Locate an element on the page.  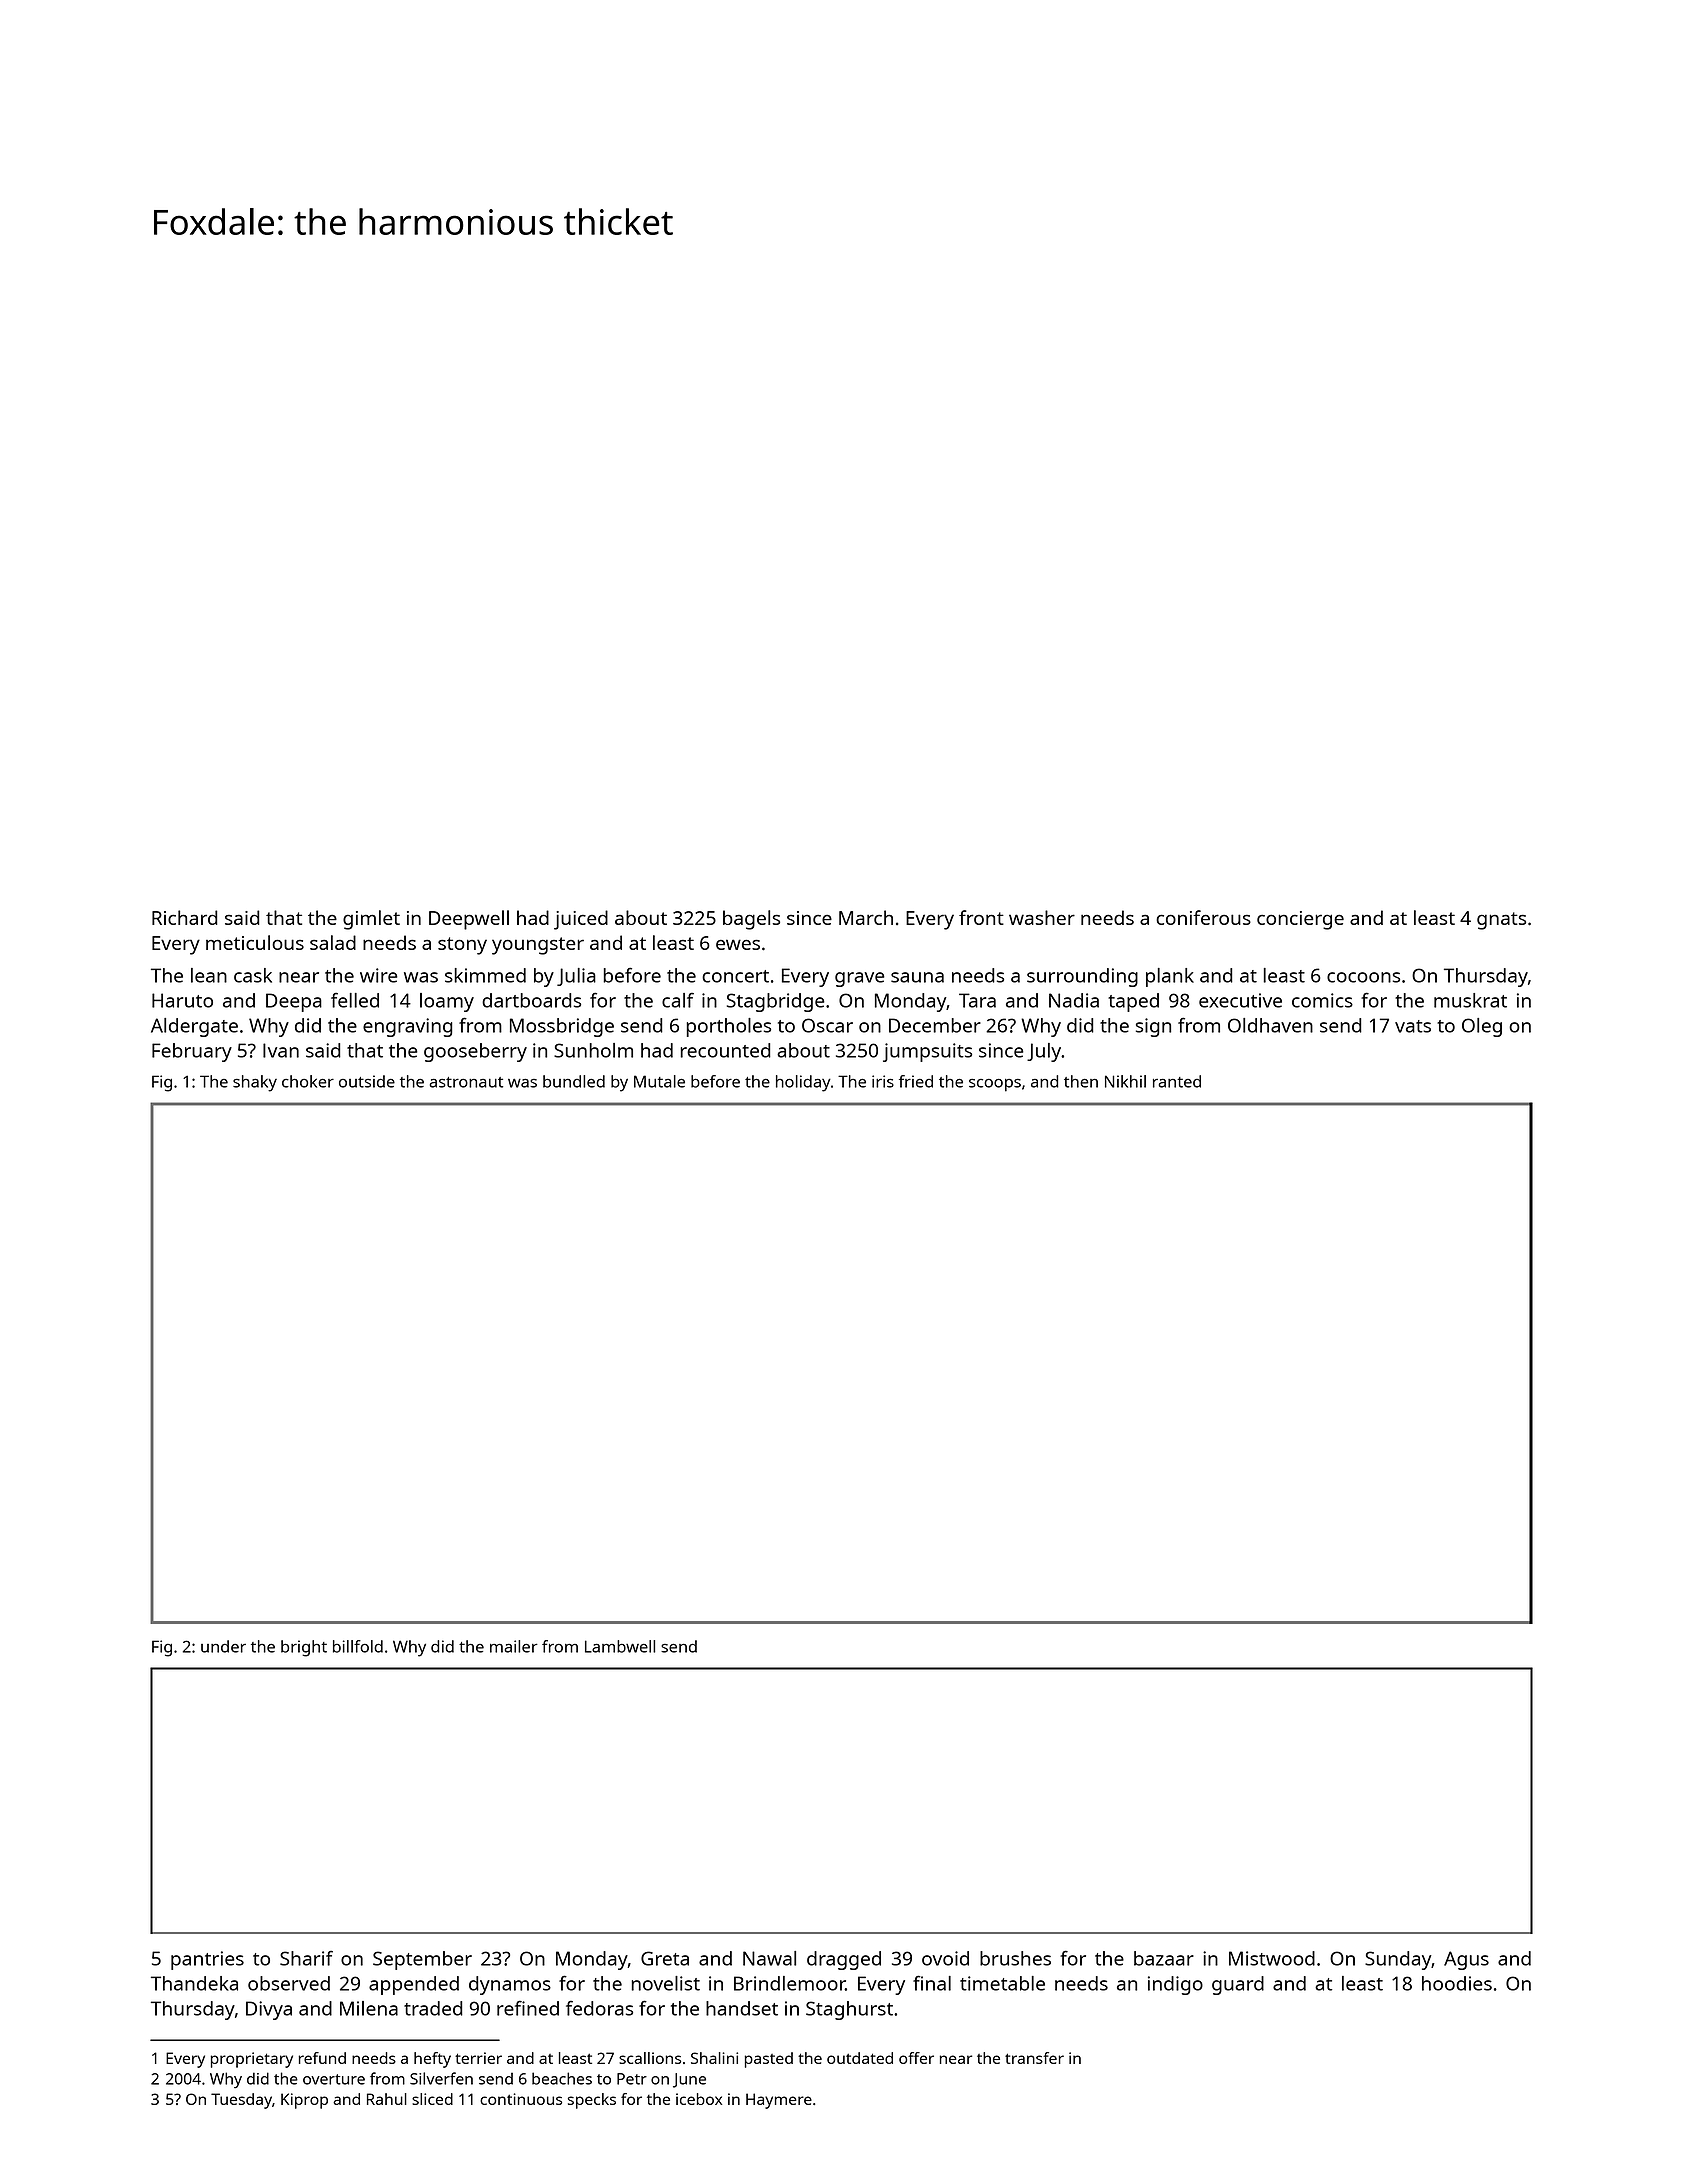
Mutale is located at coordinates (659, 1081).
